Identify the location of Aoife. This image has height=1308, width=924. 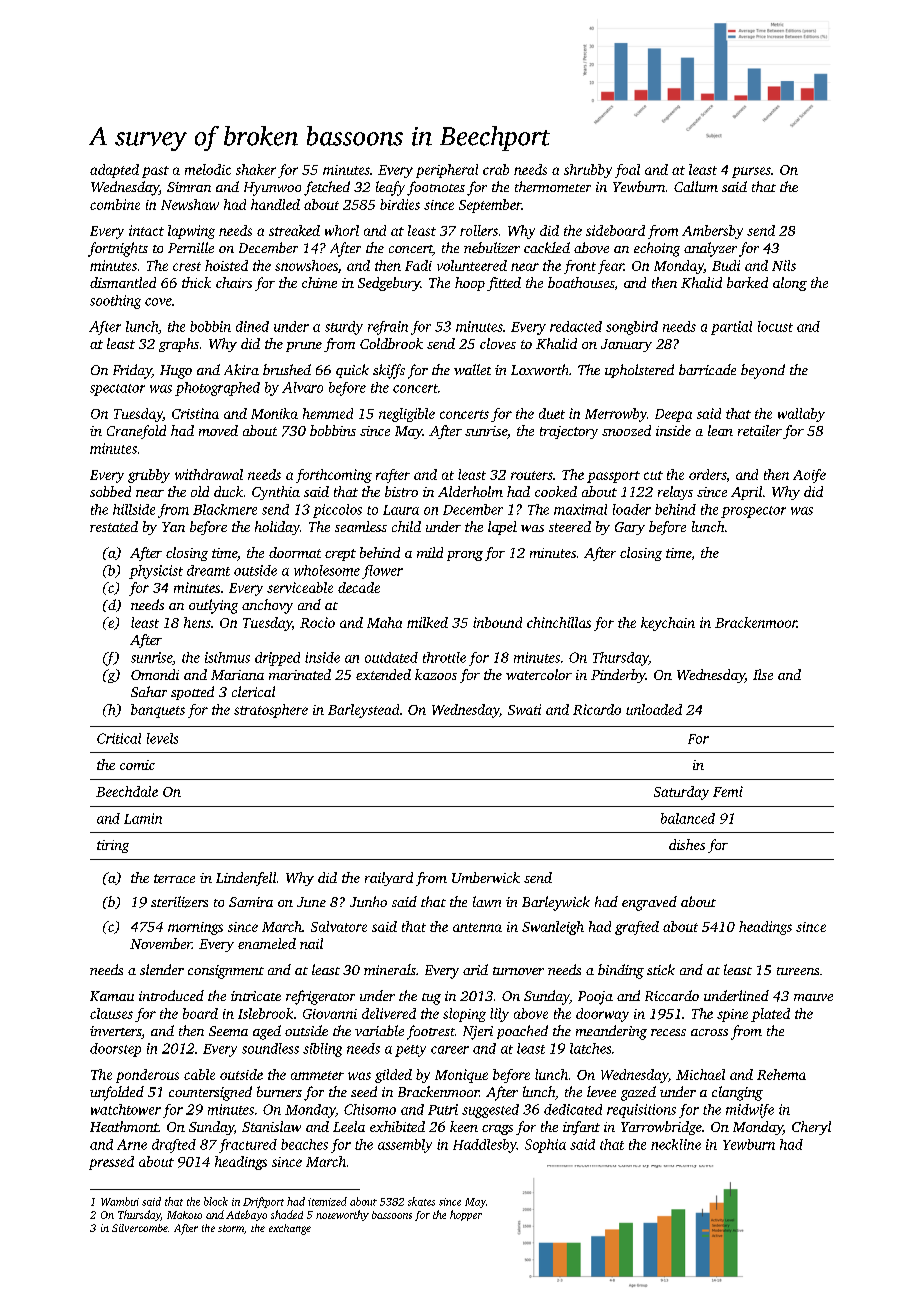
(809, 476).
